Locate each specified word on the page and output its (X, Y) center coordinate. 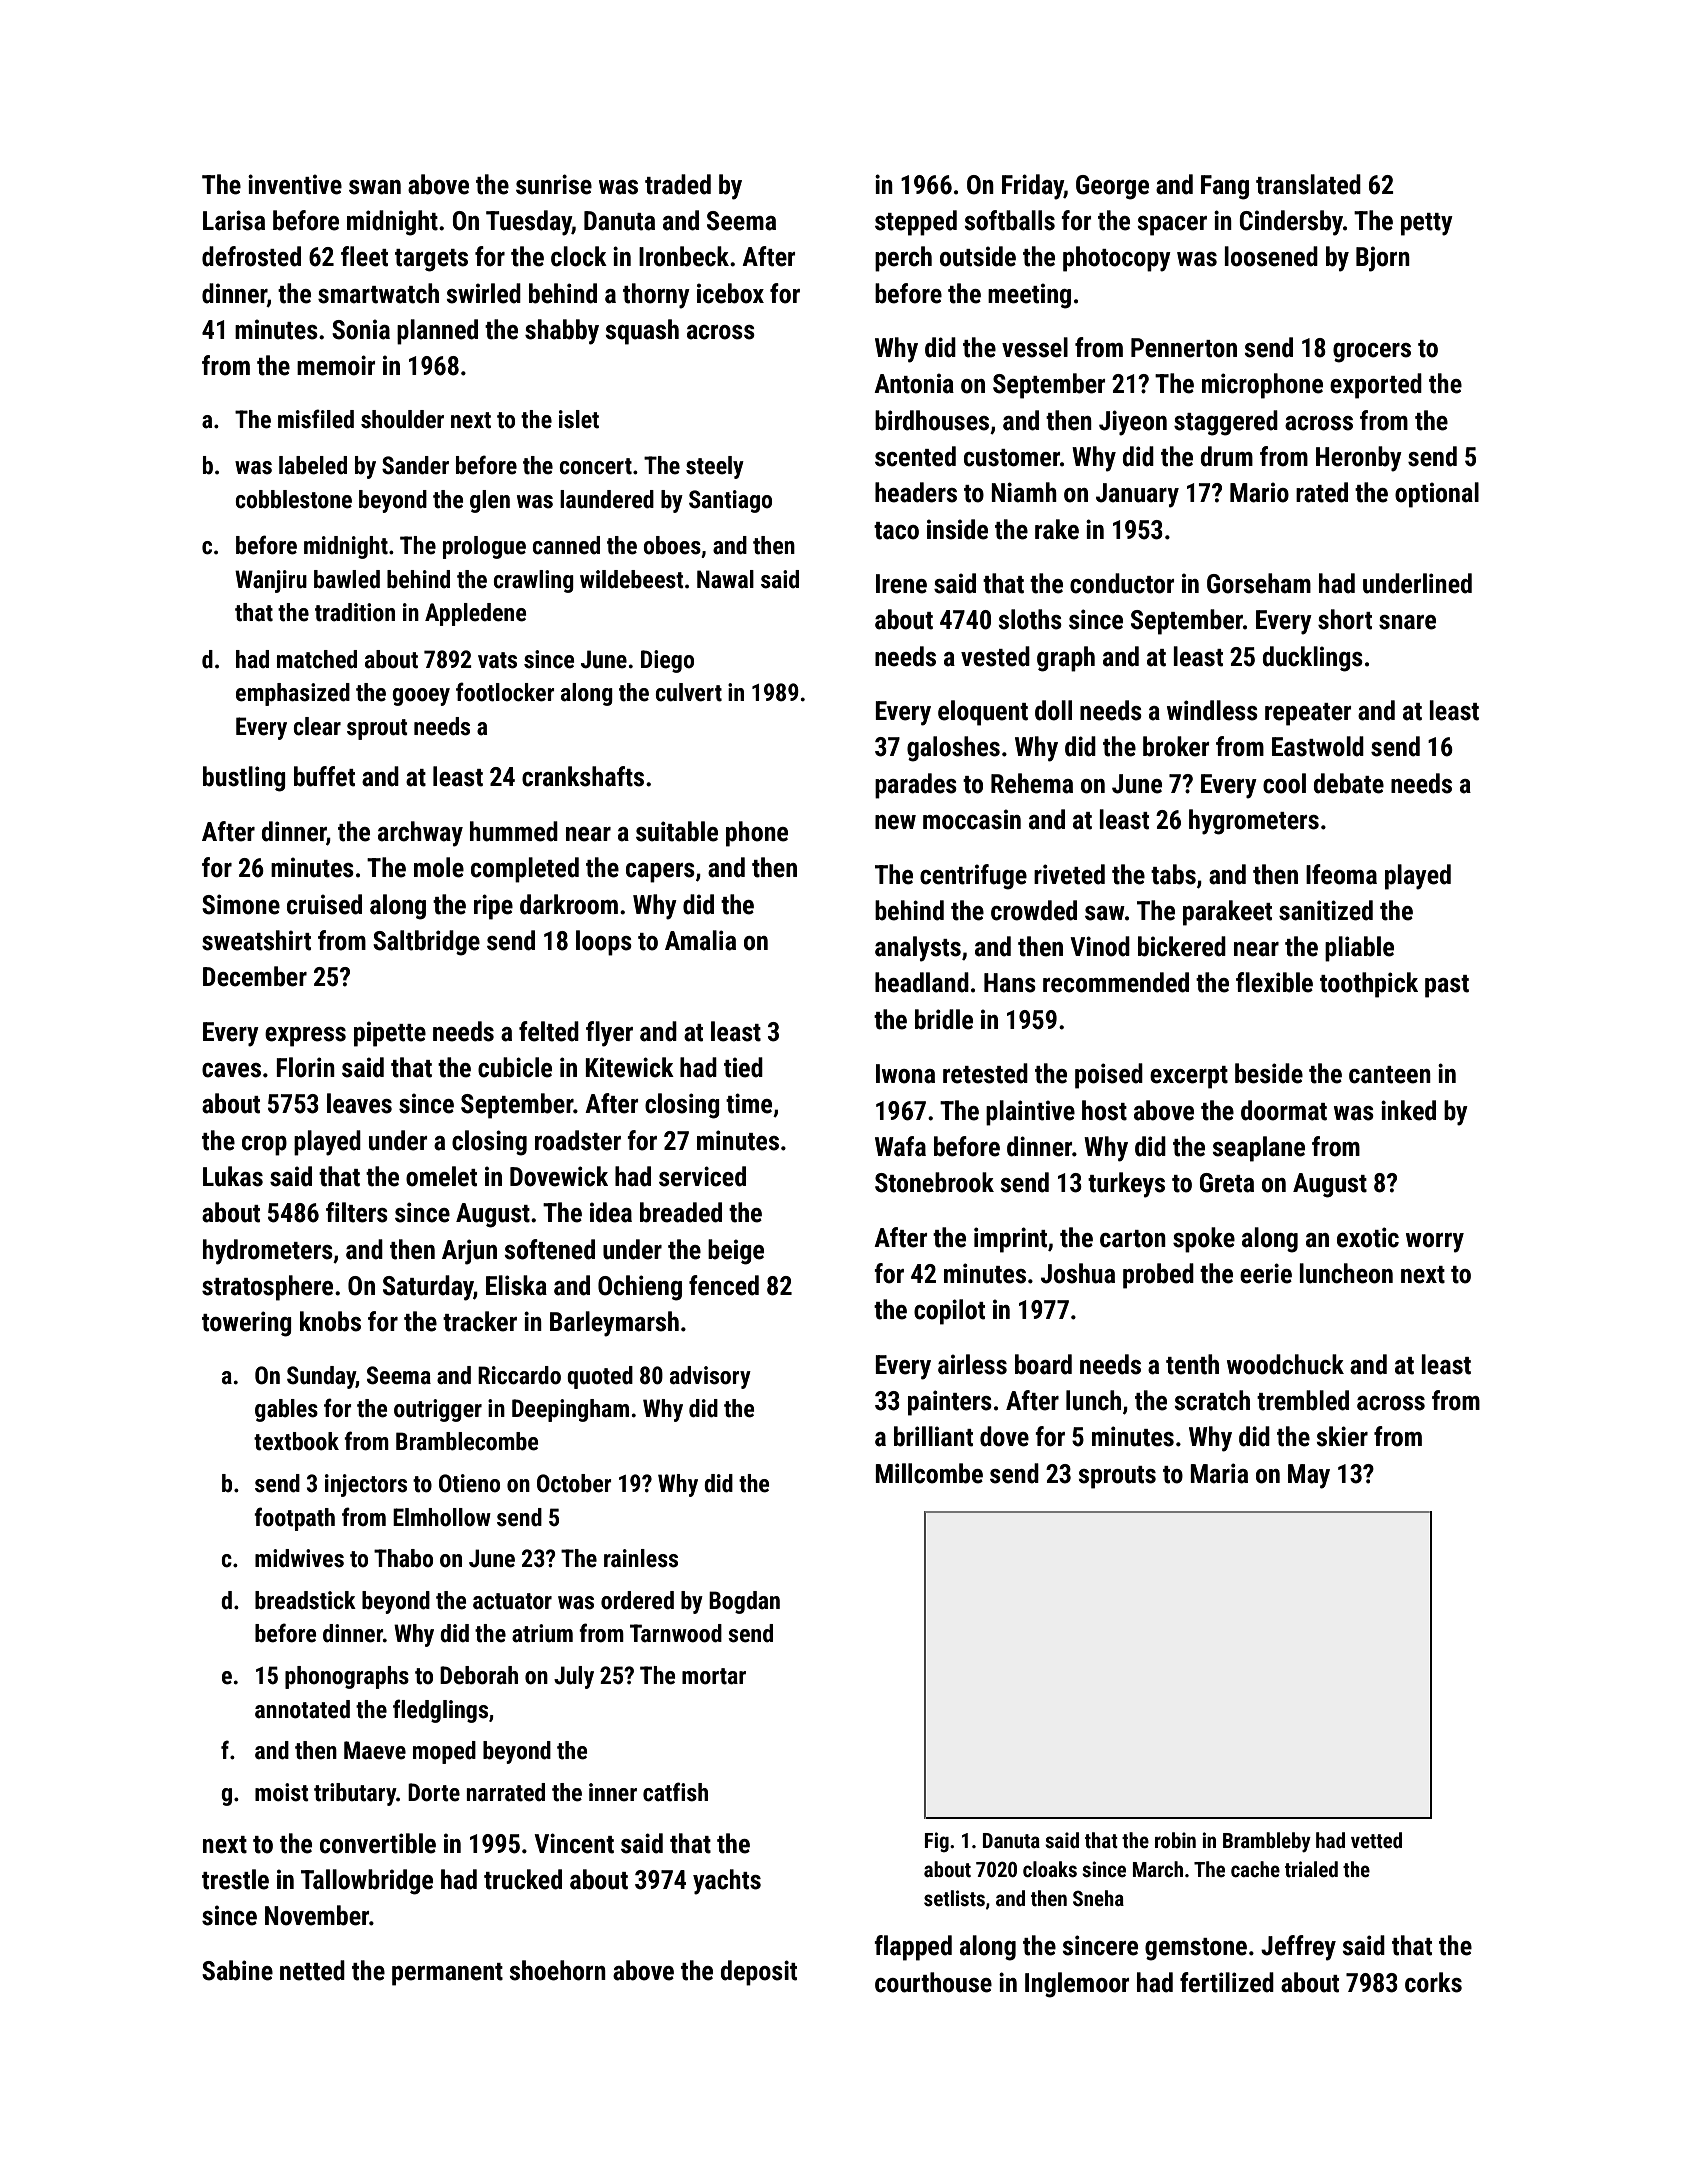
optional (1437, 495)
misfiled (316, 419)
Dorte (434, 1792)
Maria (1219, 1473)
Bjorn (1383, 259)
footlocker (505, 692)
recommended (1116, 982)
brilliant (933, 1436)
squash (642, 332)
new (895, 822)
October (574, 1483)
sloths (1030, 619)
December (255, 976)
